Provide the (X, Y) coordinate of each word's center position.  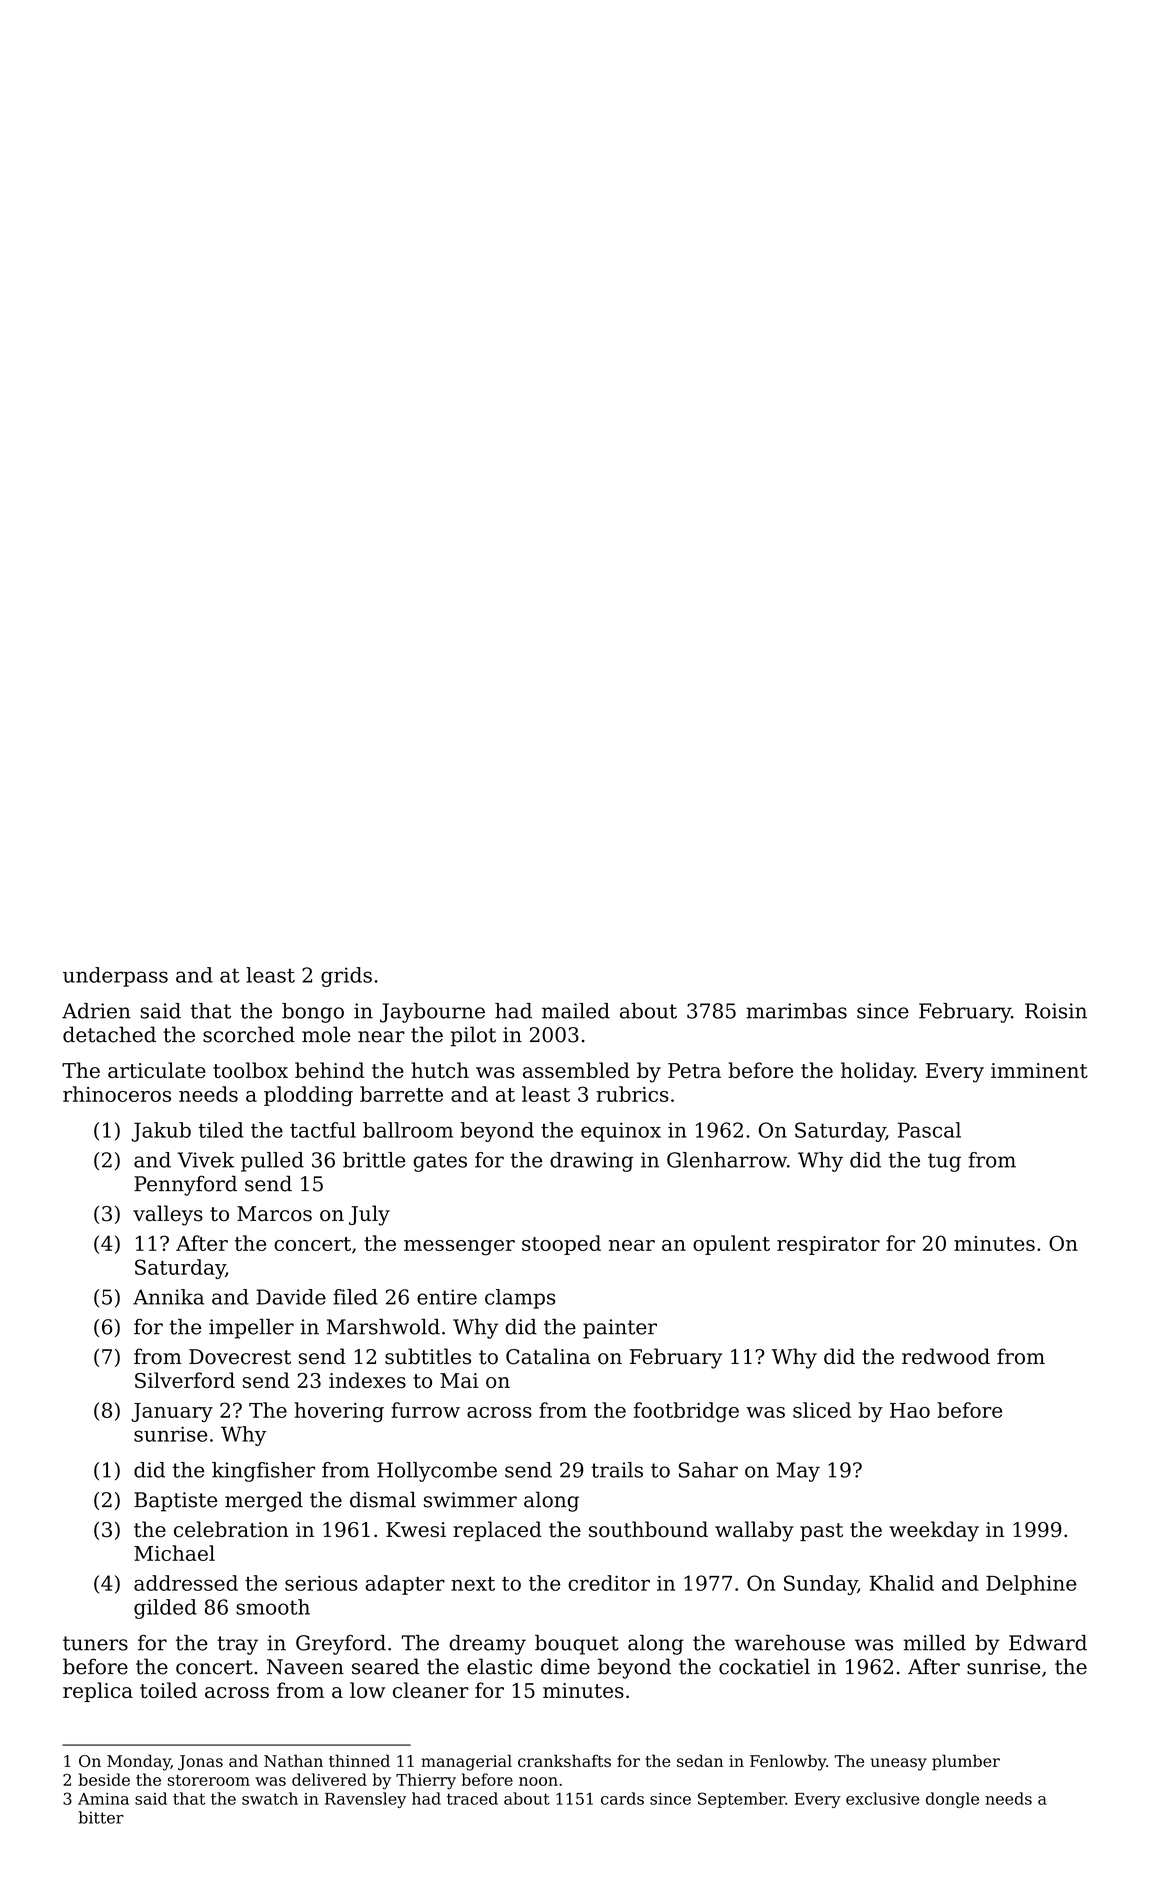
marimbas (796, 1011)
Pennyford (185, 1185)
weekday (934, 1531)
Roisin (1056, 1011)
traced (472, 1798)
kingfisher (263, 1472)
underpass (115, 977)
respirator (828, 1245)
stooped (561, 1245)
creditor (609, 1583)
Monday (139, 1762)
